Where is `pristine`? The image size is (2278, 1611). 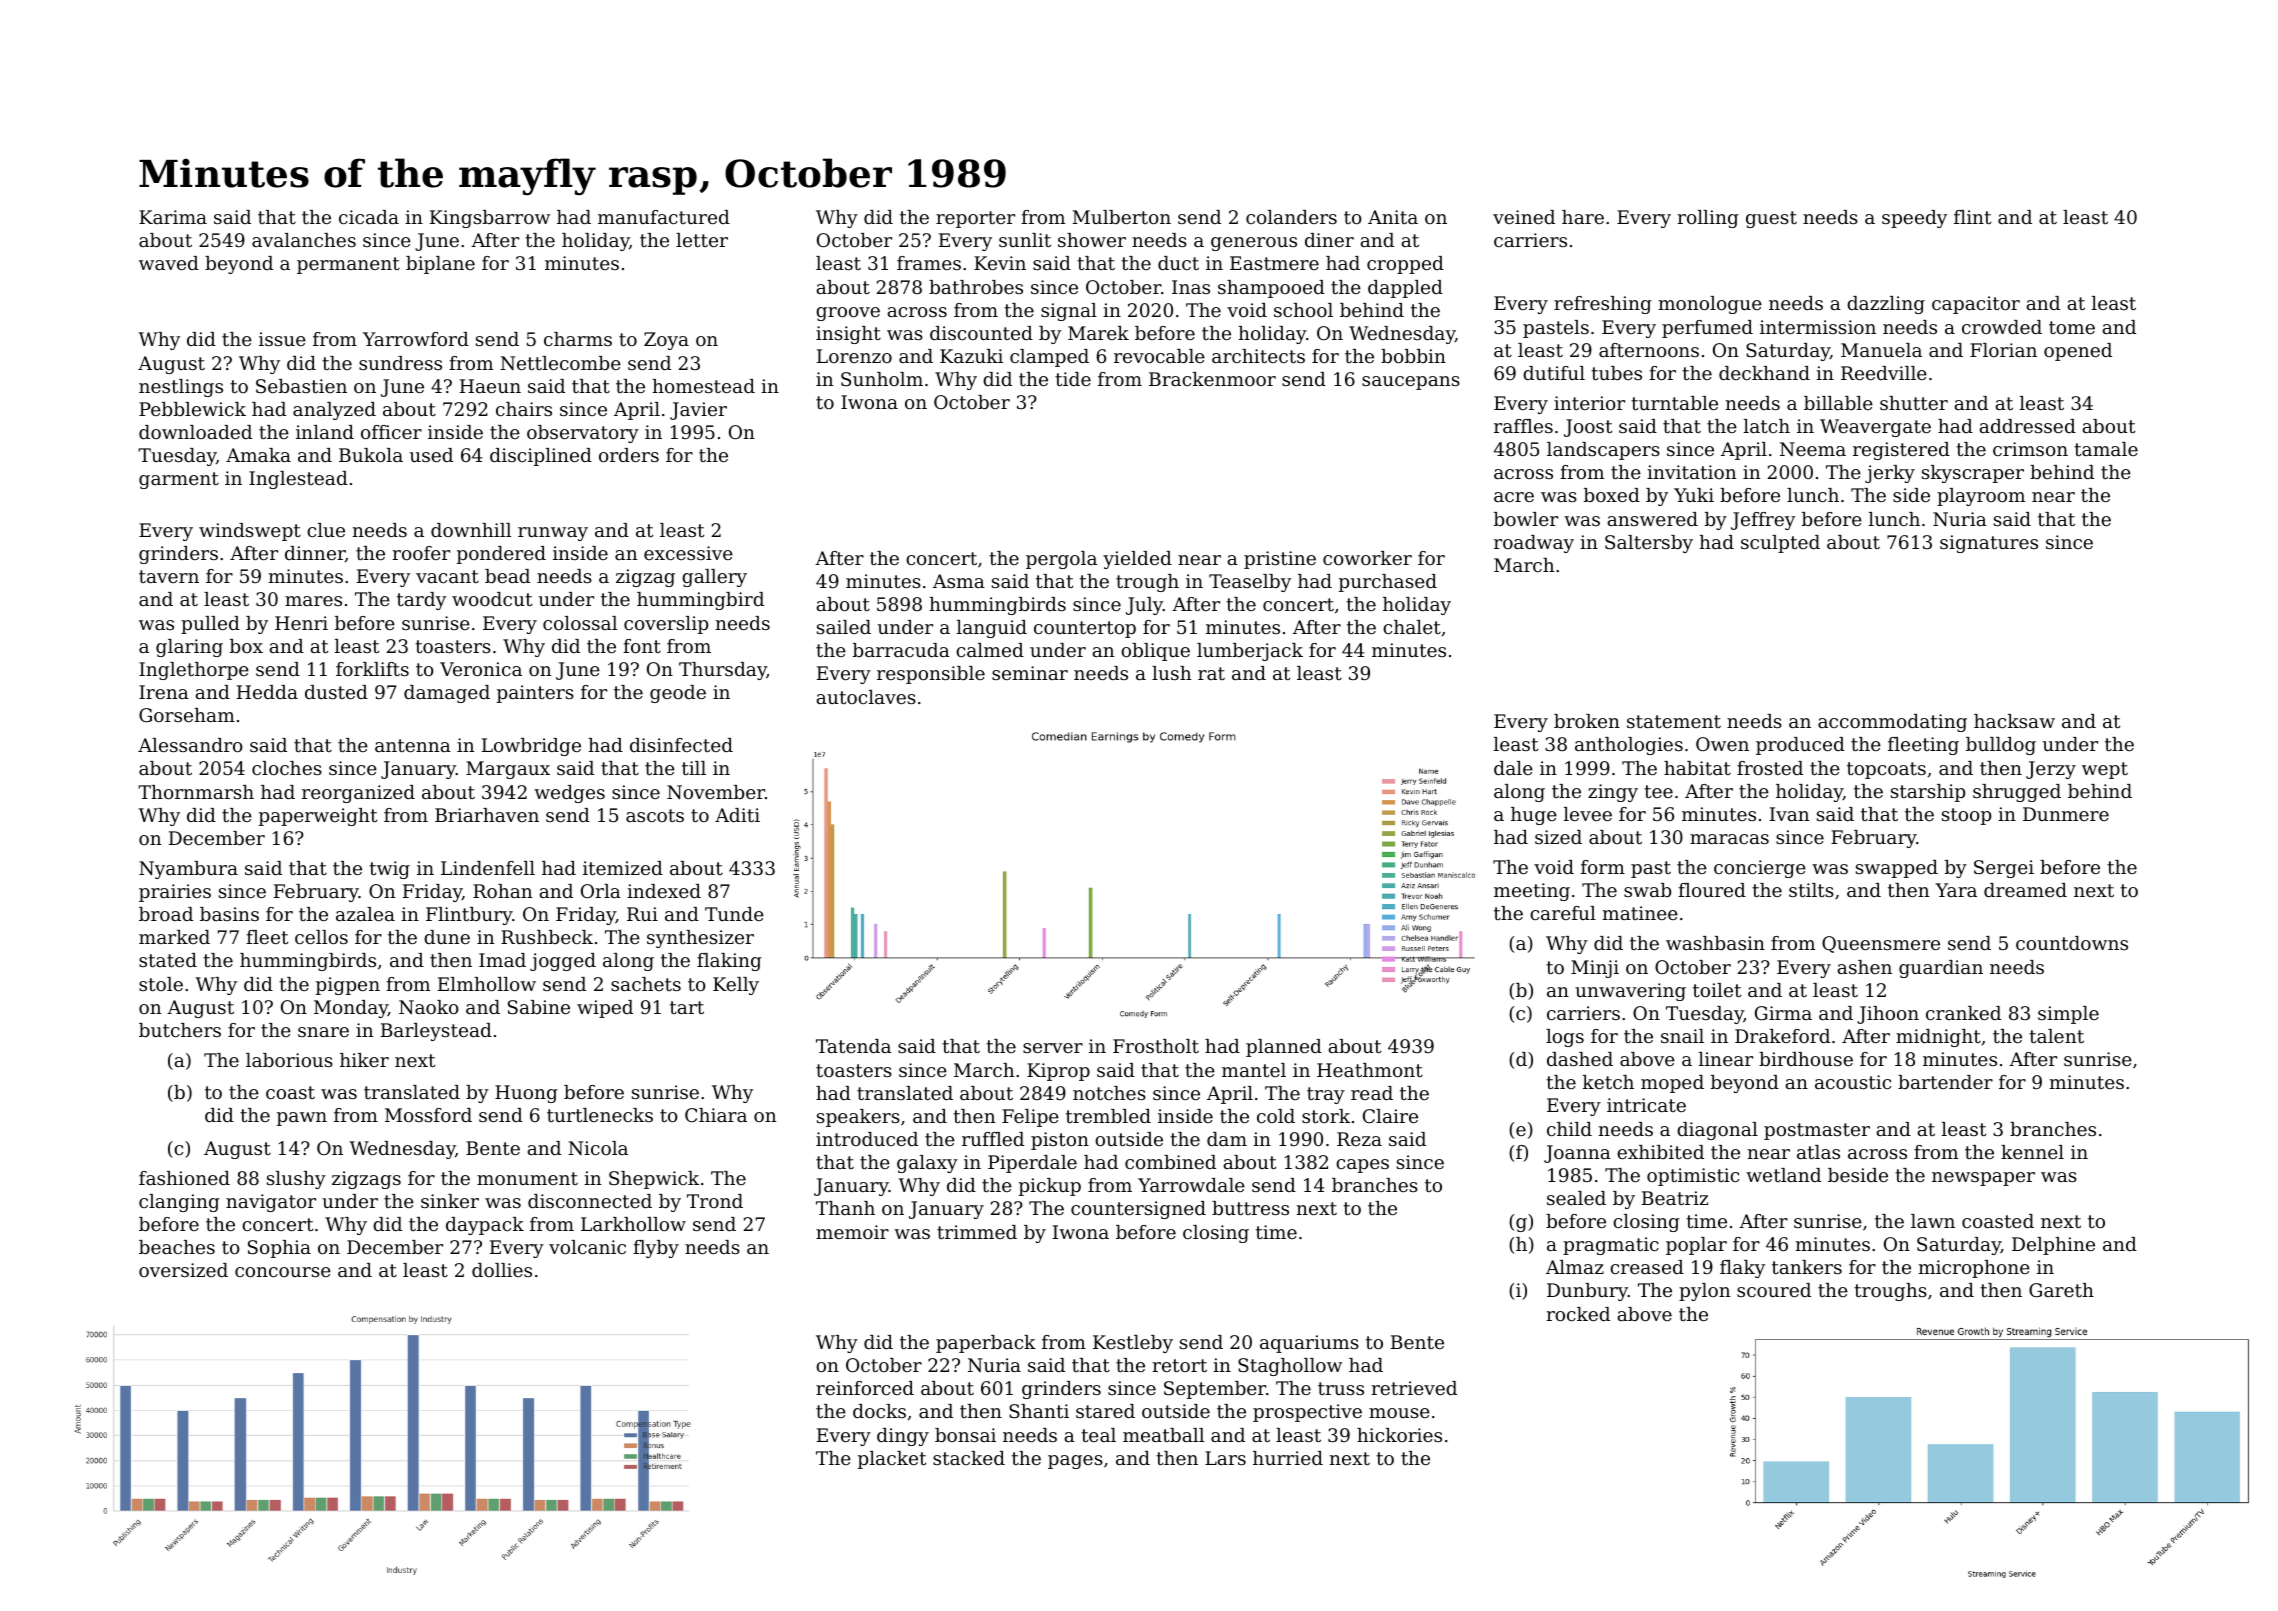
pristine is located at coordinates (1280, 560).
